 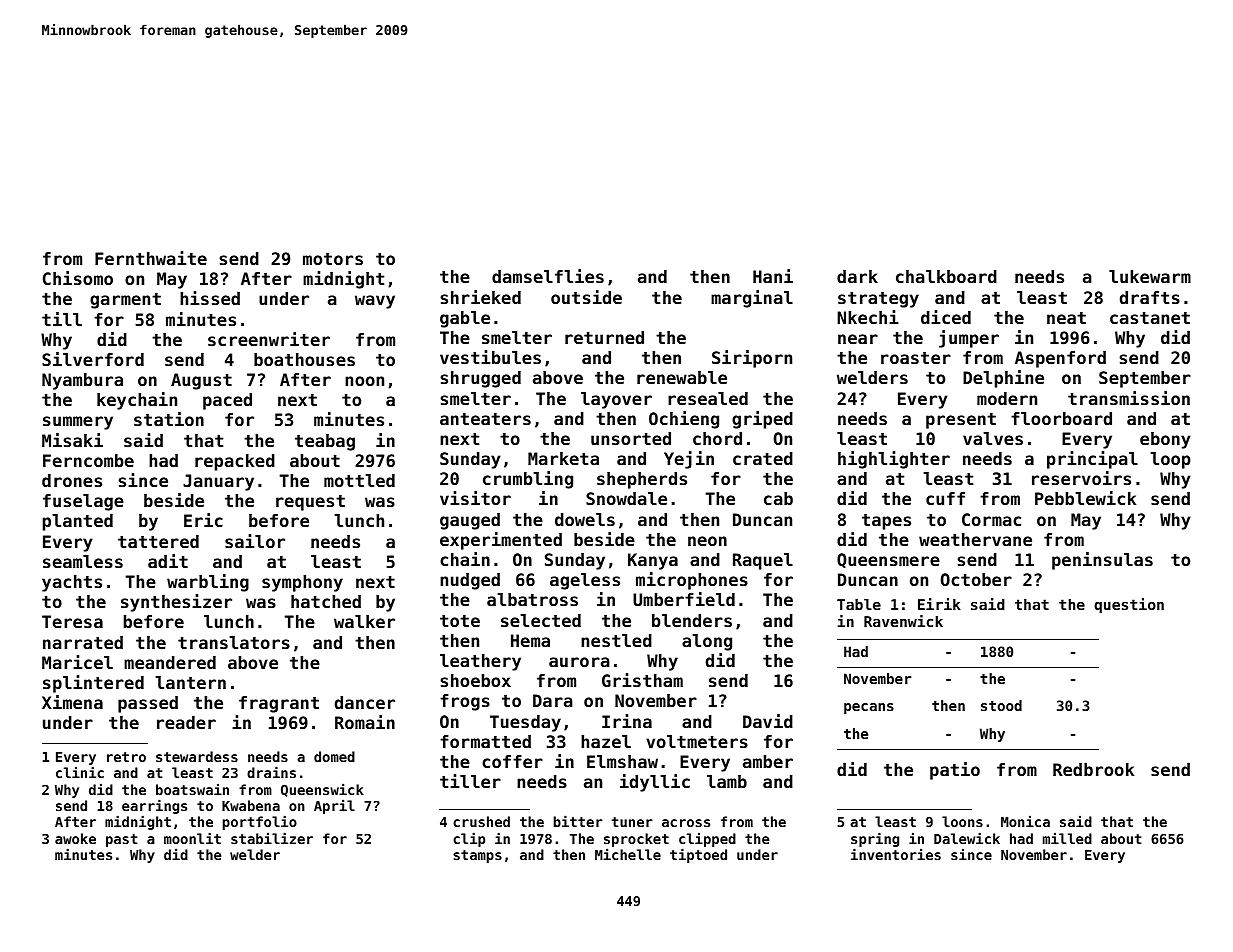 I want to click on along, so click(x=707, y=642).
